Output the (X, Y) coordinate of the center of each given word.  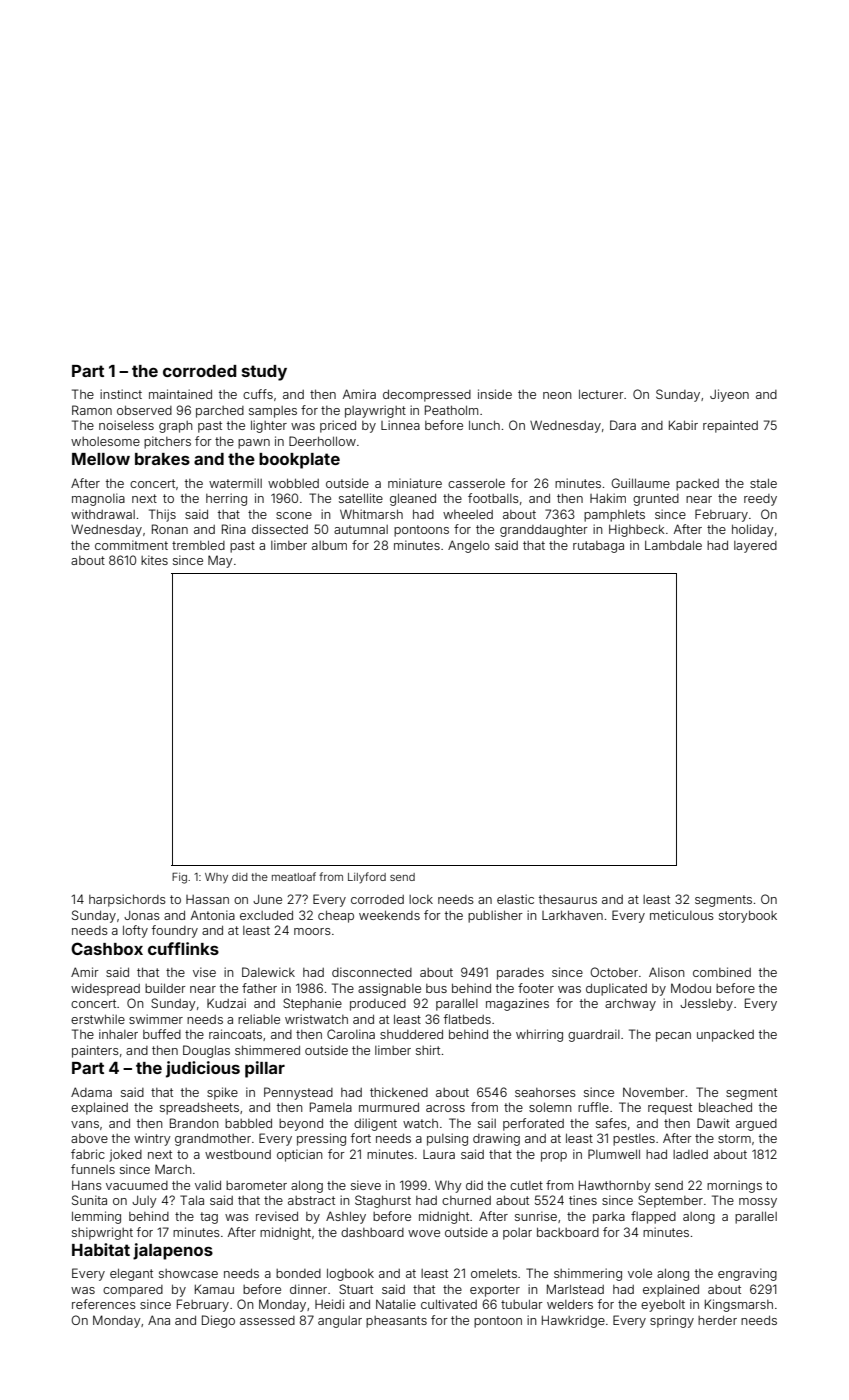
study (264, 373)
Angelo (469, 546)
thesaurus (568, 899)
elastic (515, 899)
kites (154, 560)
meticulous (682, 915)
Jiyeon (729, 395)
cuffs (258, 394)
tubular (522, 1304)
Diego (218, 1321)
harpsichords (127, 900)
